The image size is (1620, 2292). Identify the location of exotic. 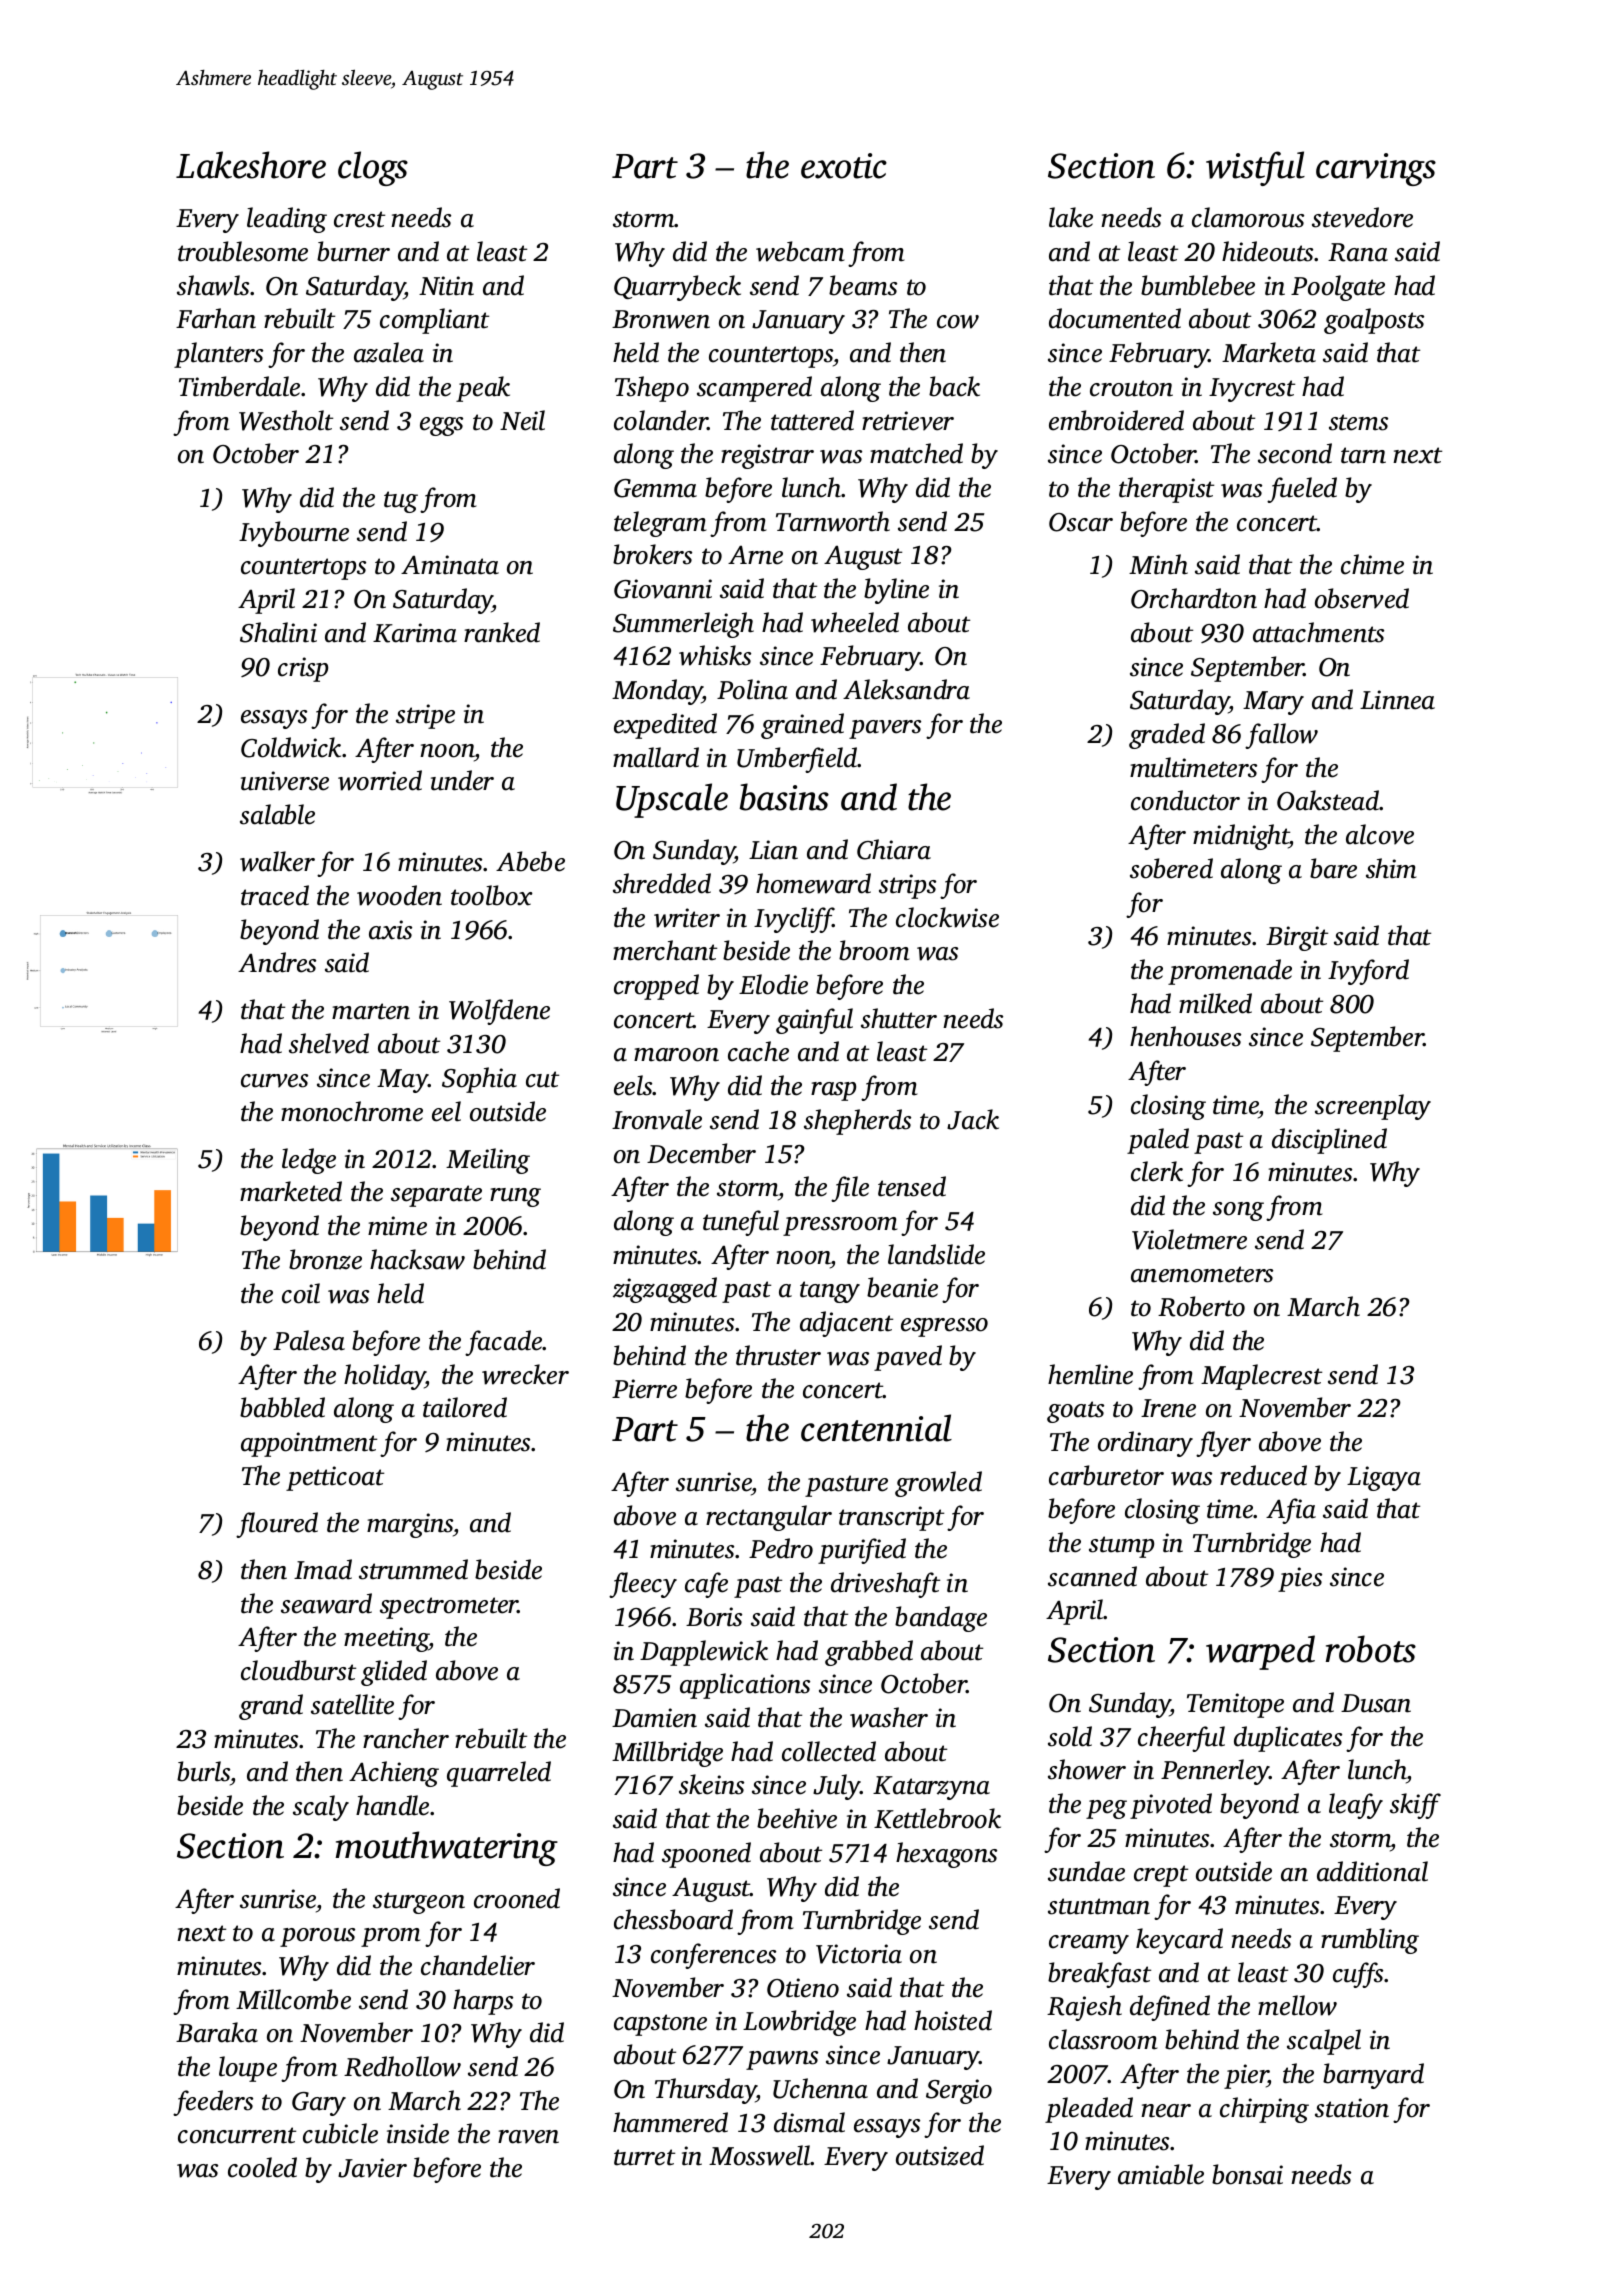
(844, 166).
